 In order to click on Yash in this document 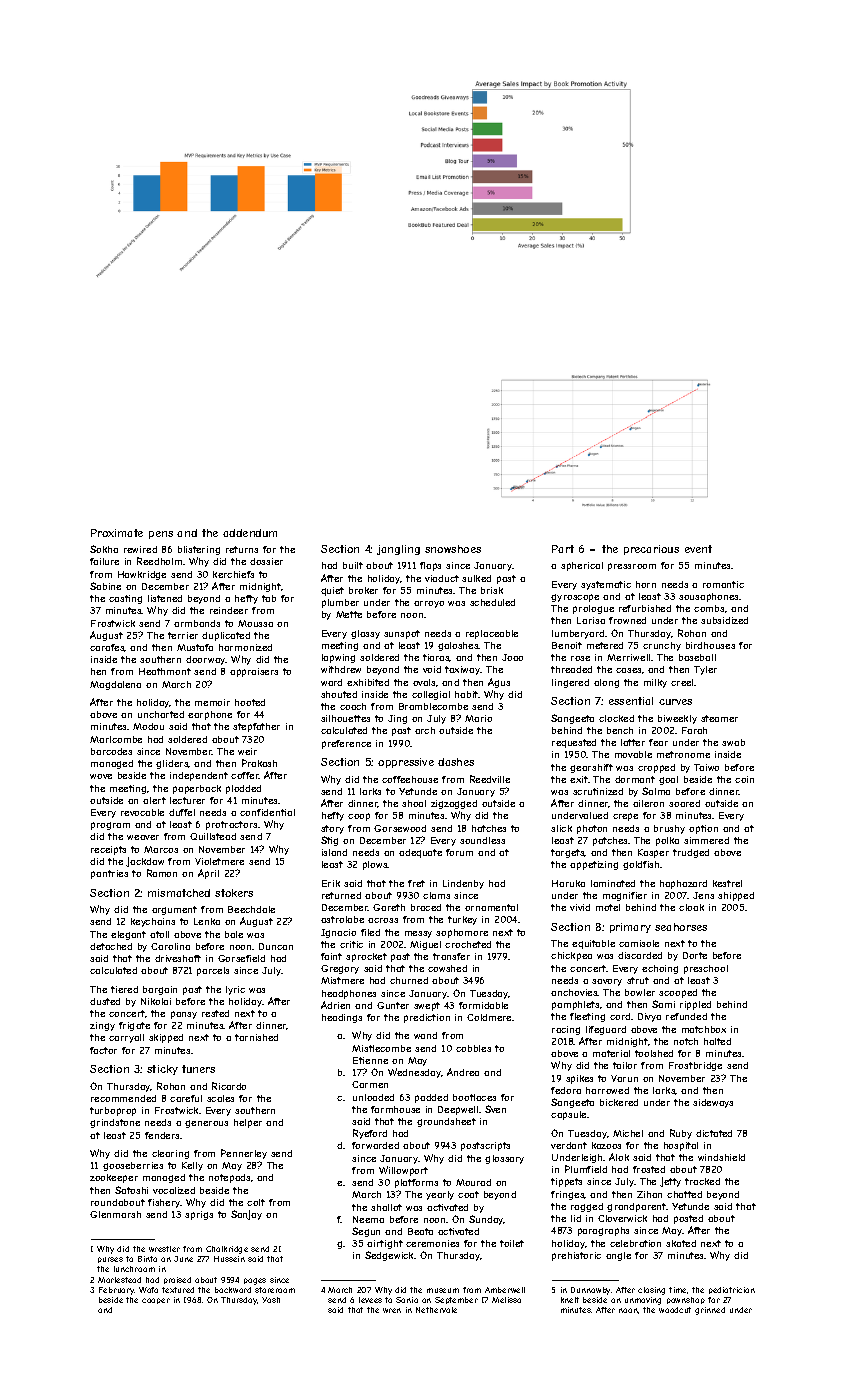, I will do `click(271, 1300)`.
